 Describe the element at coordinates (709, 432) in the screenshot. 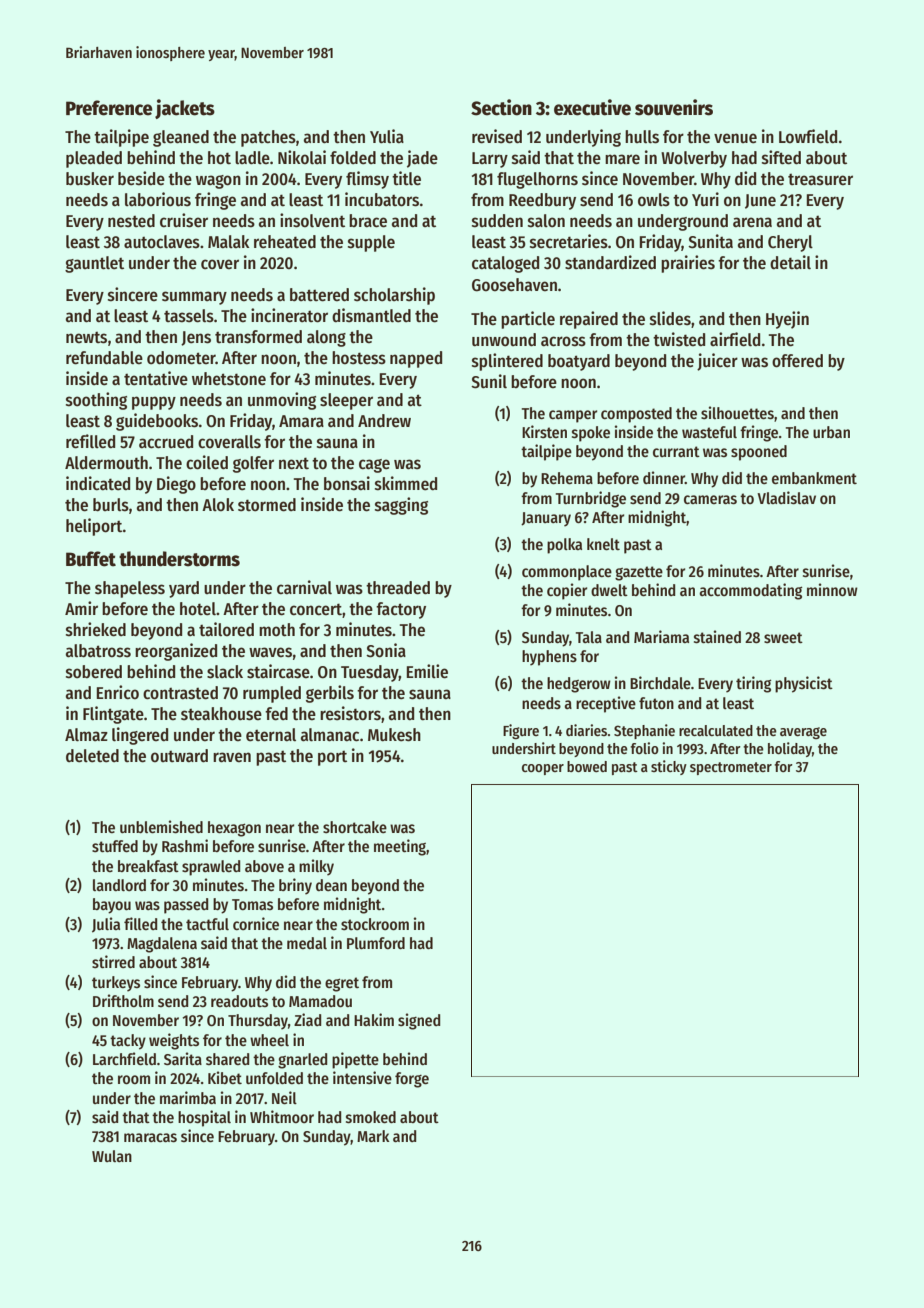

I see `wasteful` at that location.
